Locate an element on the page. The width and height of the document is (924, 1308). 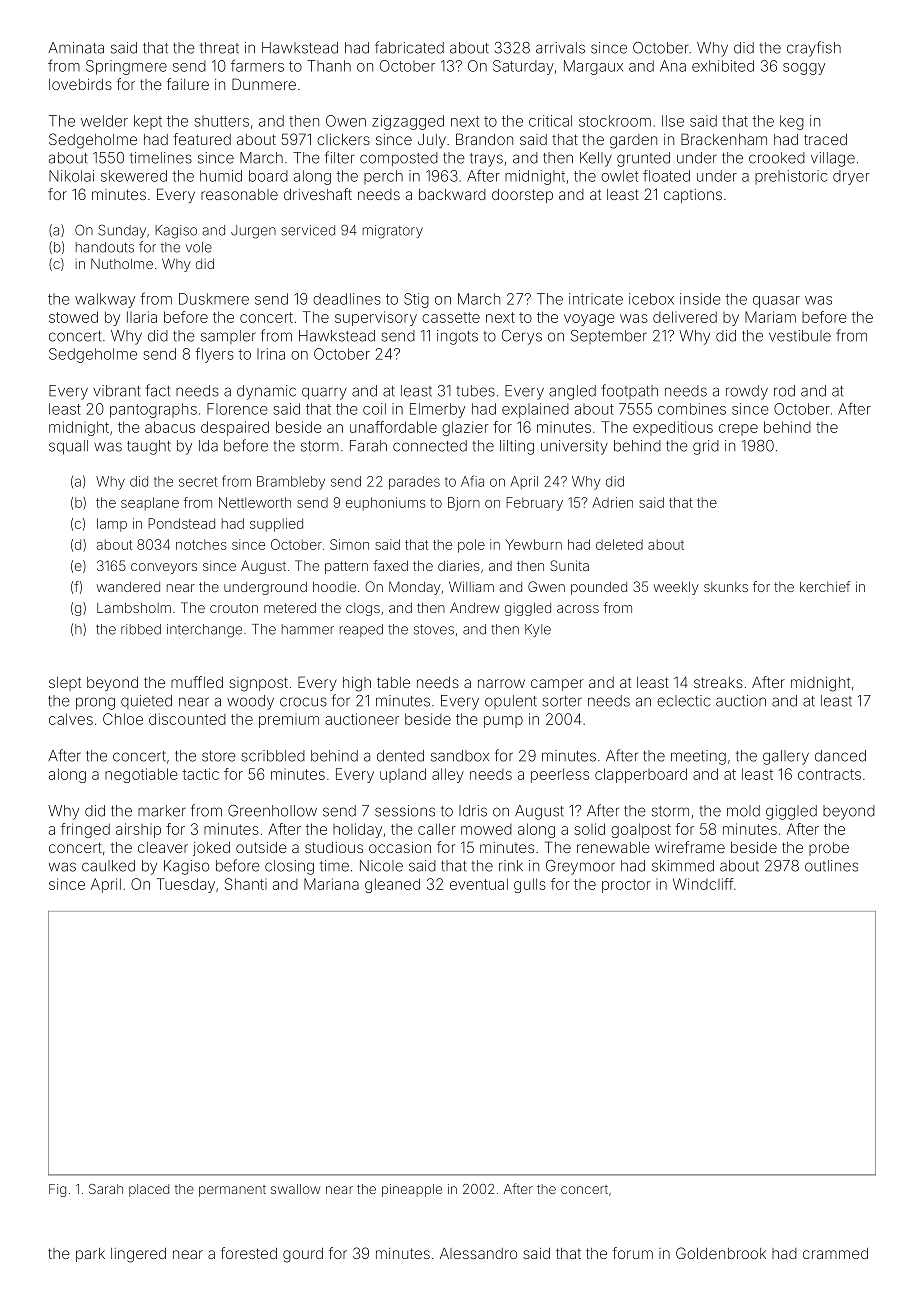
eclectic is located at coordinates (683, 701).
